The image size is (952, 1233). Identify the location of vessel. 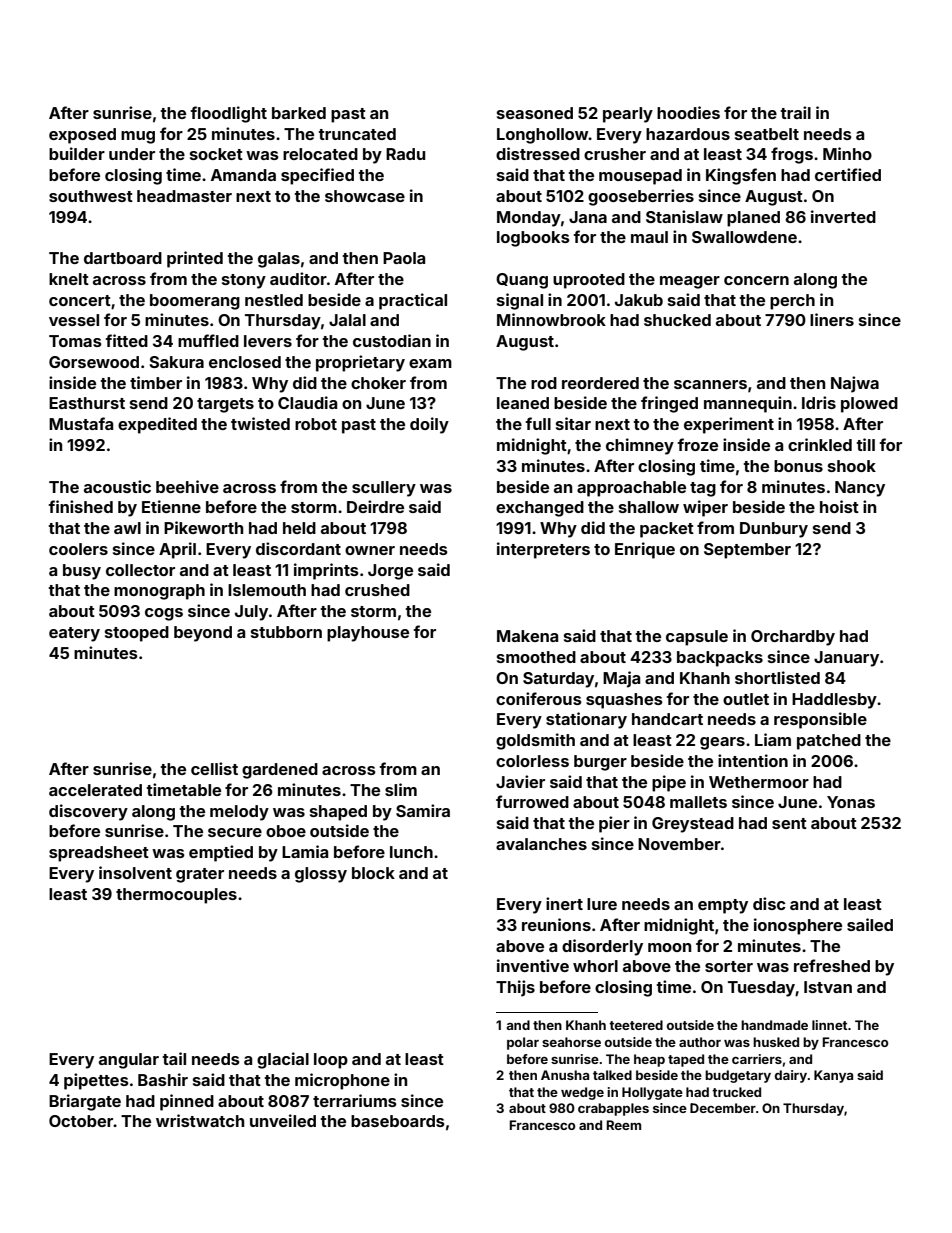
(74, 320).
